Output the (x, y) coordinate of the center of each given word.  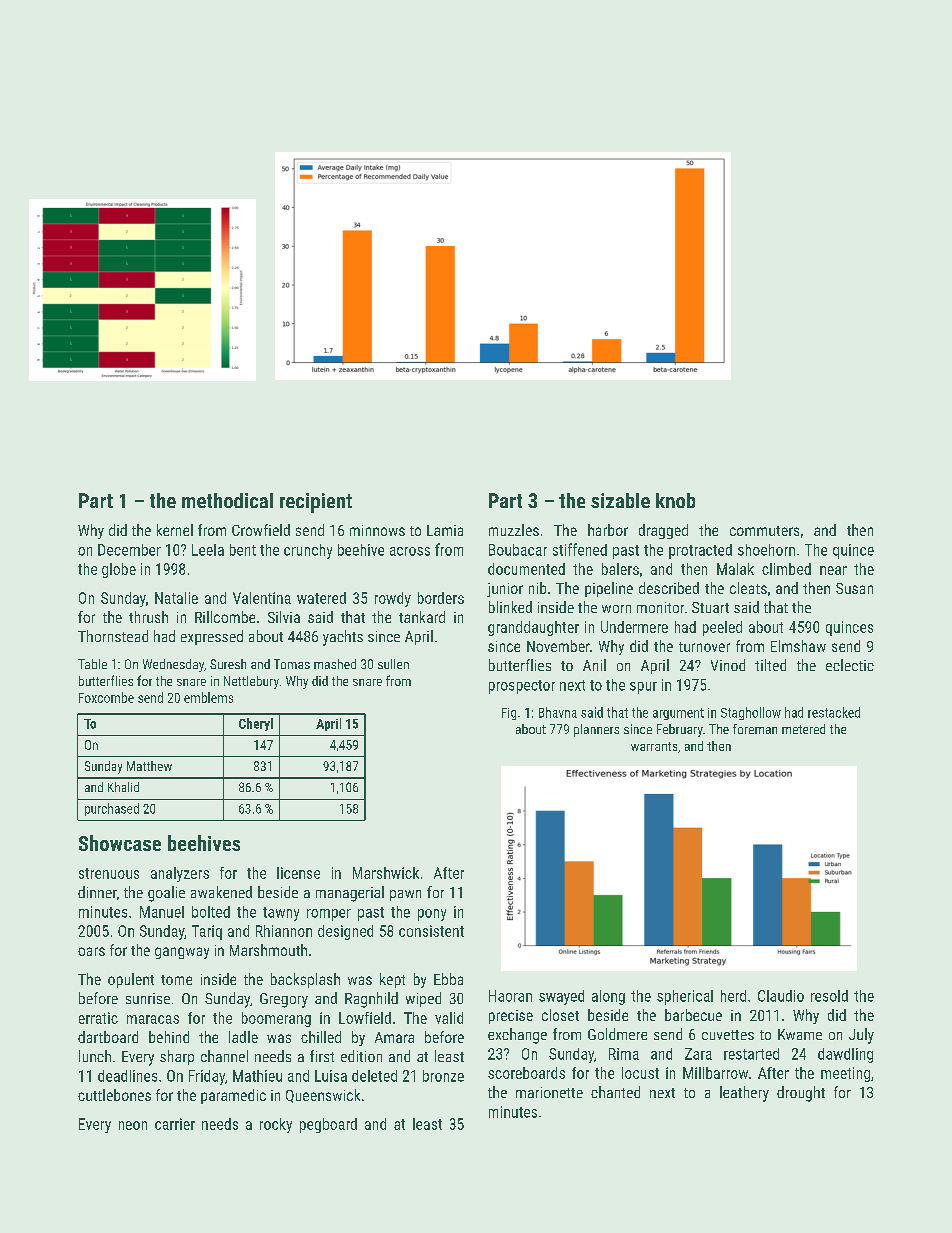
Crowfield (261, 530)
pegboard (328, 1125)
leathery (744, 1094)
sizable (620, 500)
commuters (764, 531)
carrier (175, 1124)
